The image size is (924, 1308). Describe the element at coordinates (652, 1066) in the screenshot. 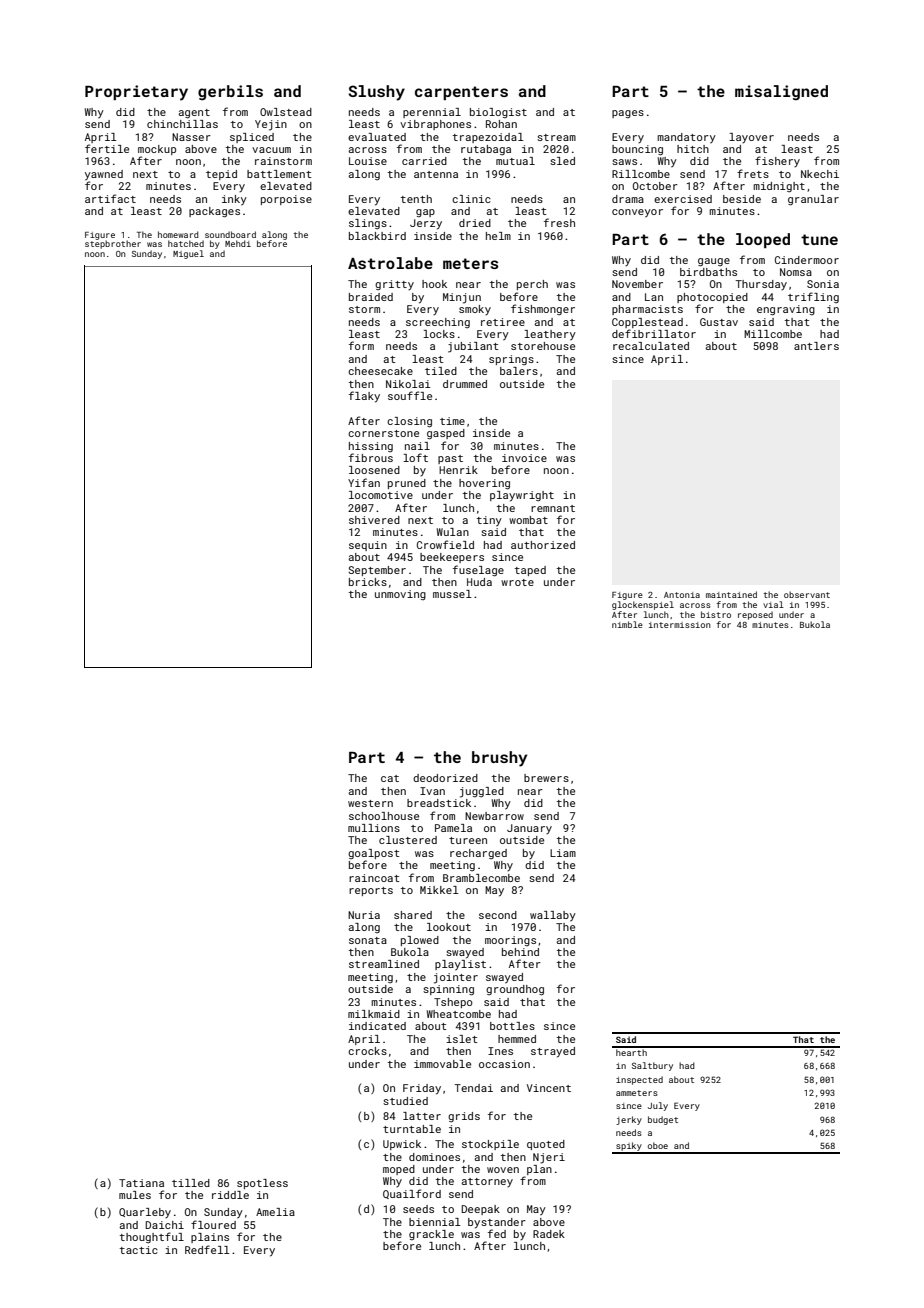

I see `Saltbury` at that location.
